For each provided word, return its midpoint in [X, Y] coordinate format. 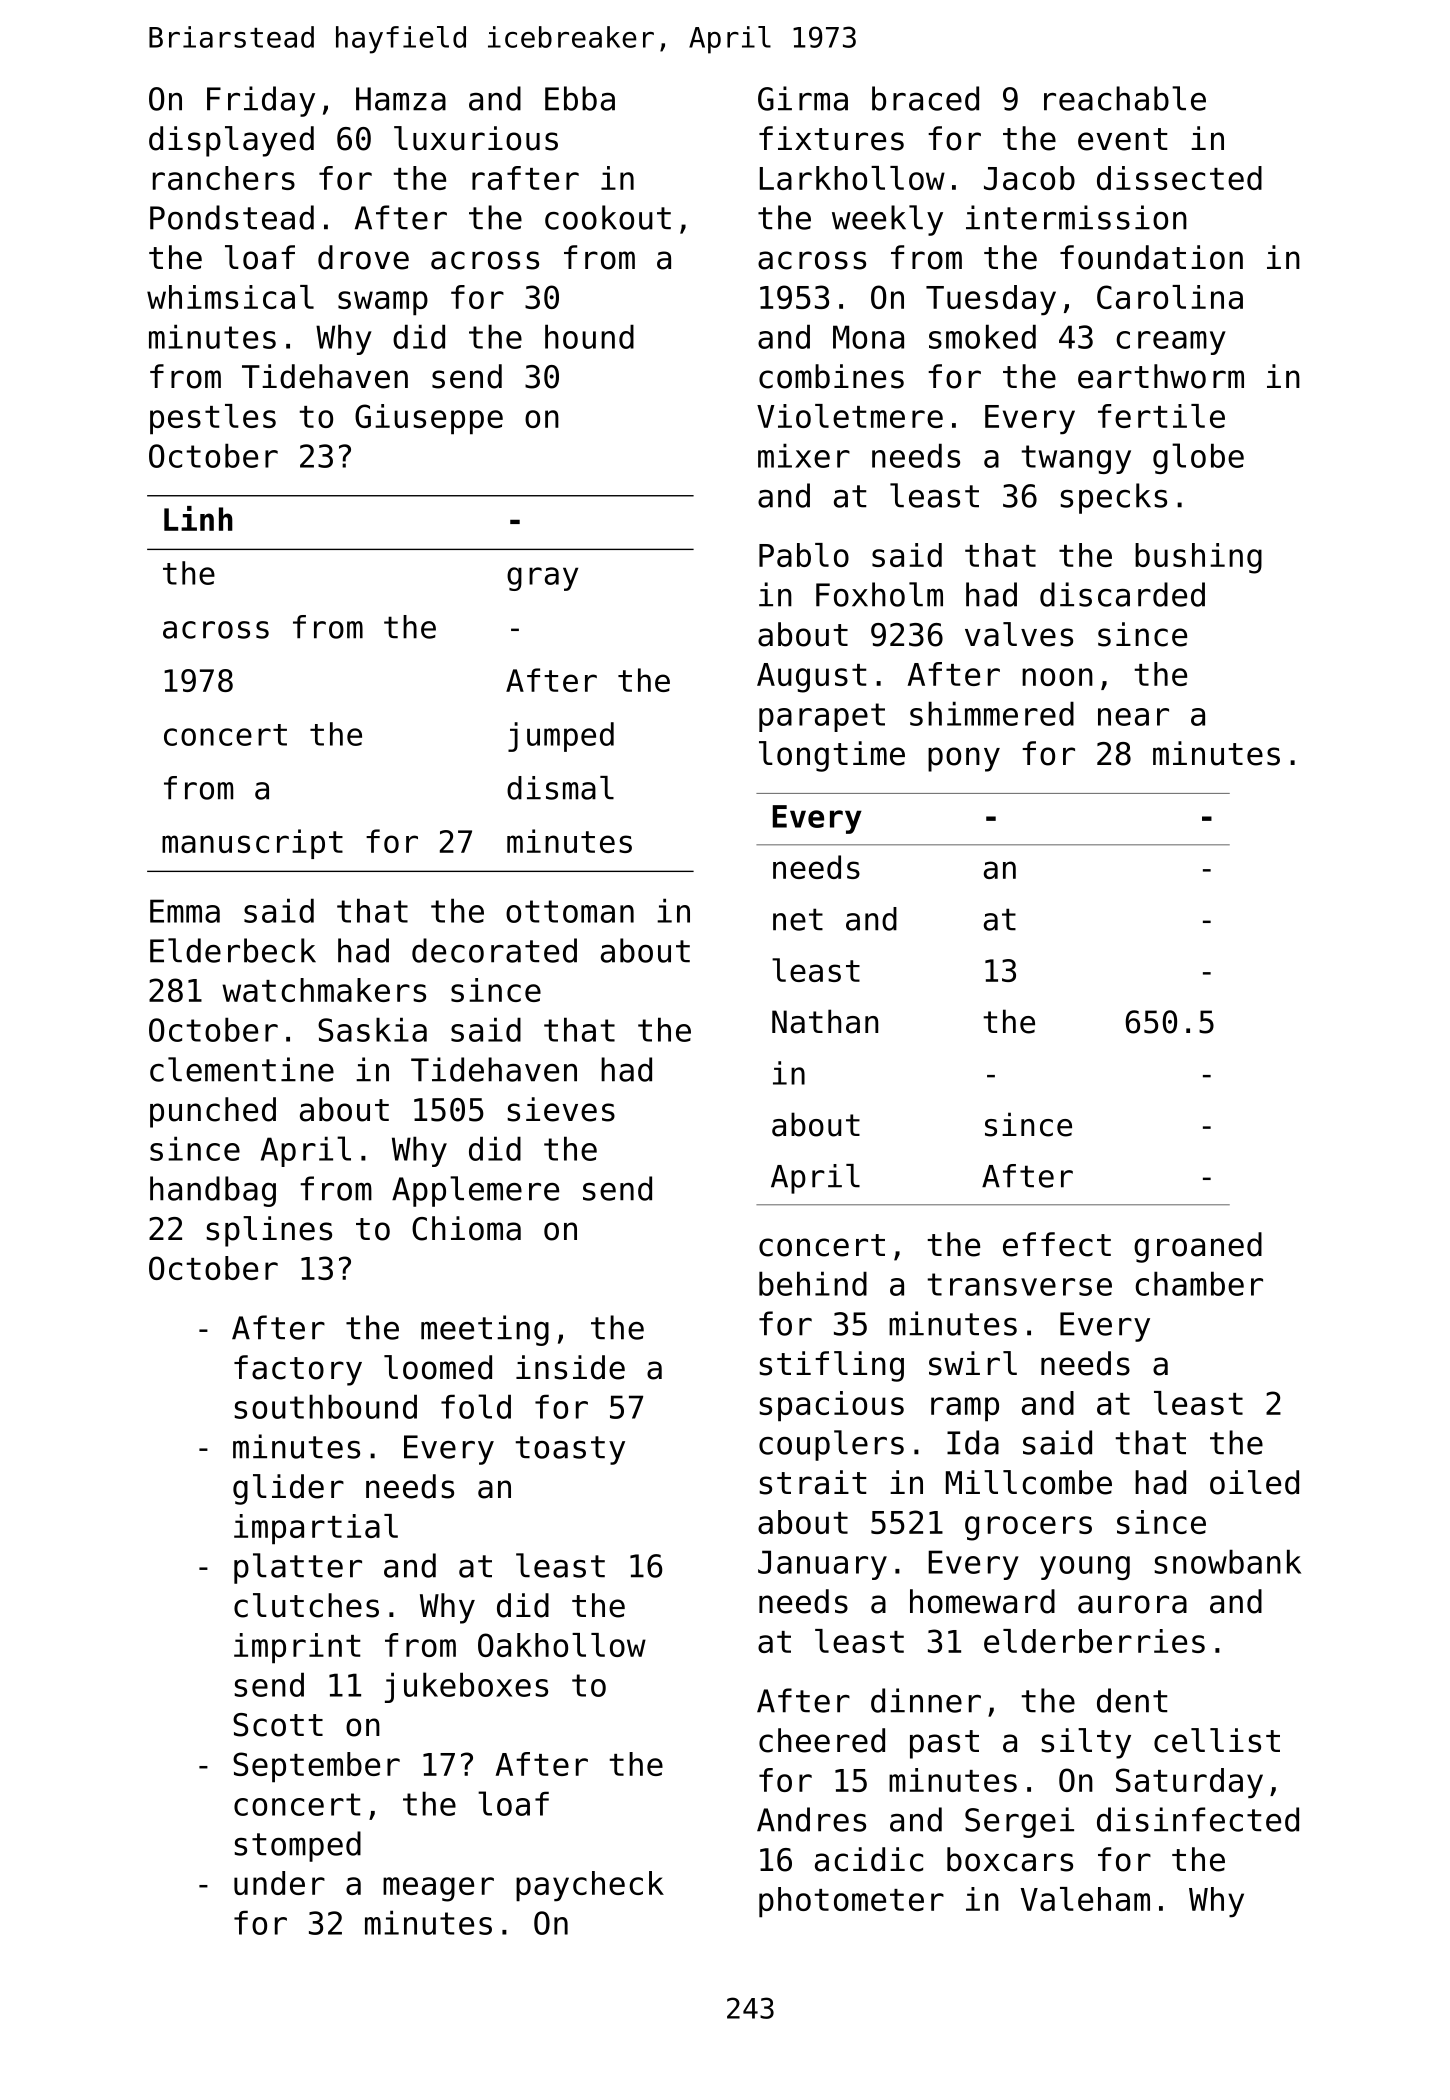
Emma [185, 911]
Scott [278, 1725]
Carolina [1170, 297]
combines [831, 376]
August [812, 678]
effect [1057, 1244]
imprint [297, 1648]
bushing [1198, 558]
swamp [383, 303]
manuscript [252, 844]
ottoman [570, 911]
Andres [811, 1819]
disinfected [1198, 1819]
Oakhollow [562, 1645]
